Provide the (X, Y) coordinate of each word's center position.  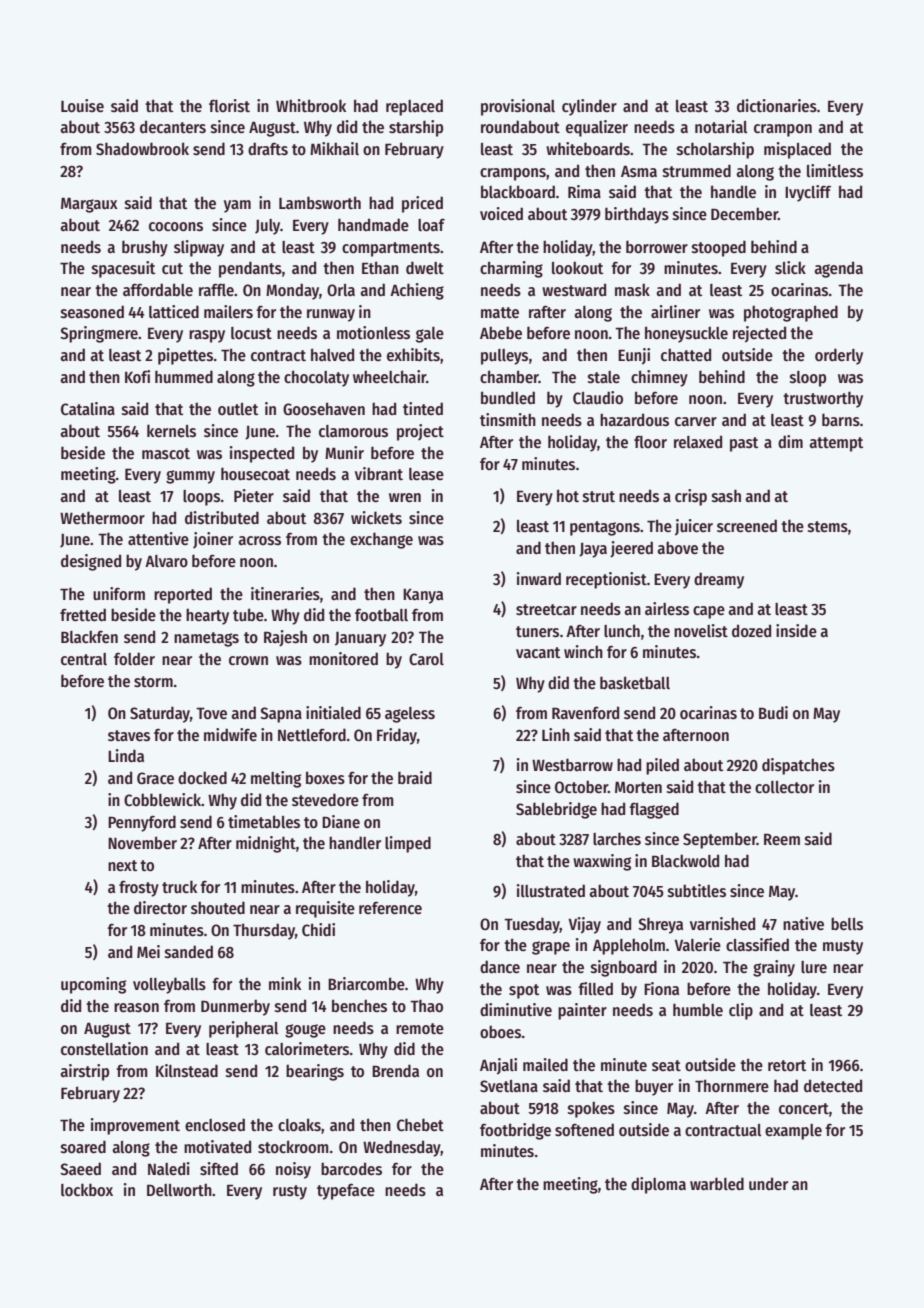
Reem (782, 839)
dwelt (425, 267)
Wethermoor (102, 517)
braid (415, 777)
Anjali (498, 1066)
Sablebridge (556, 810)
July (267, 227)
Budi (773, 712)
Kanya (423, 596)
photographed (791, 313)
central (84, 659)
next (122, 865)
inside (796, 630)
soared (83, 1146)
